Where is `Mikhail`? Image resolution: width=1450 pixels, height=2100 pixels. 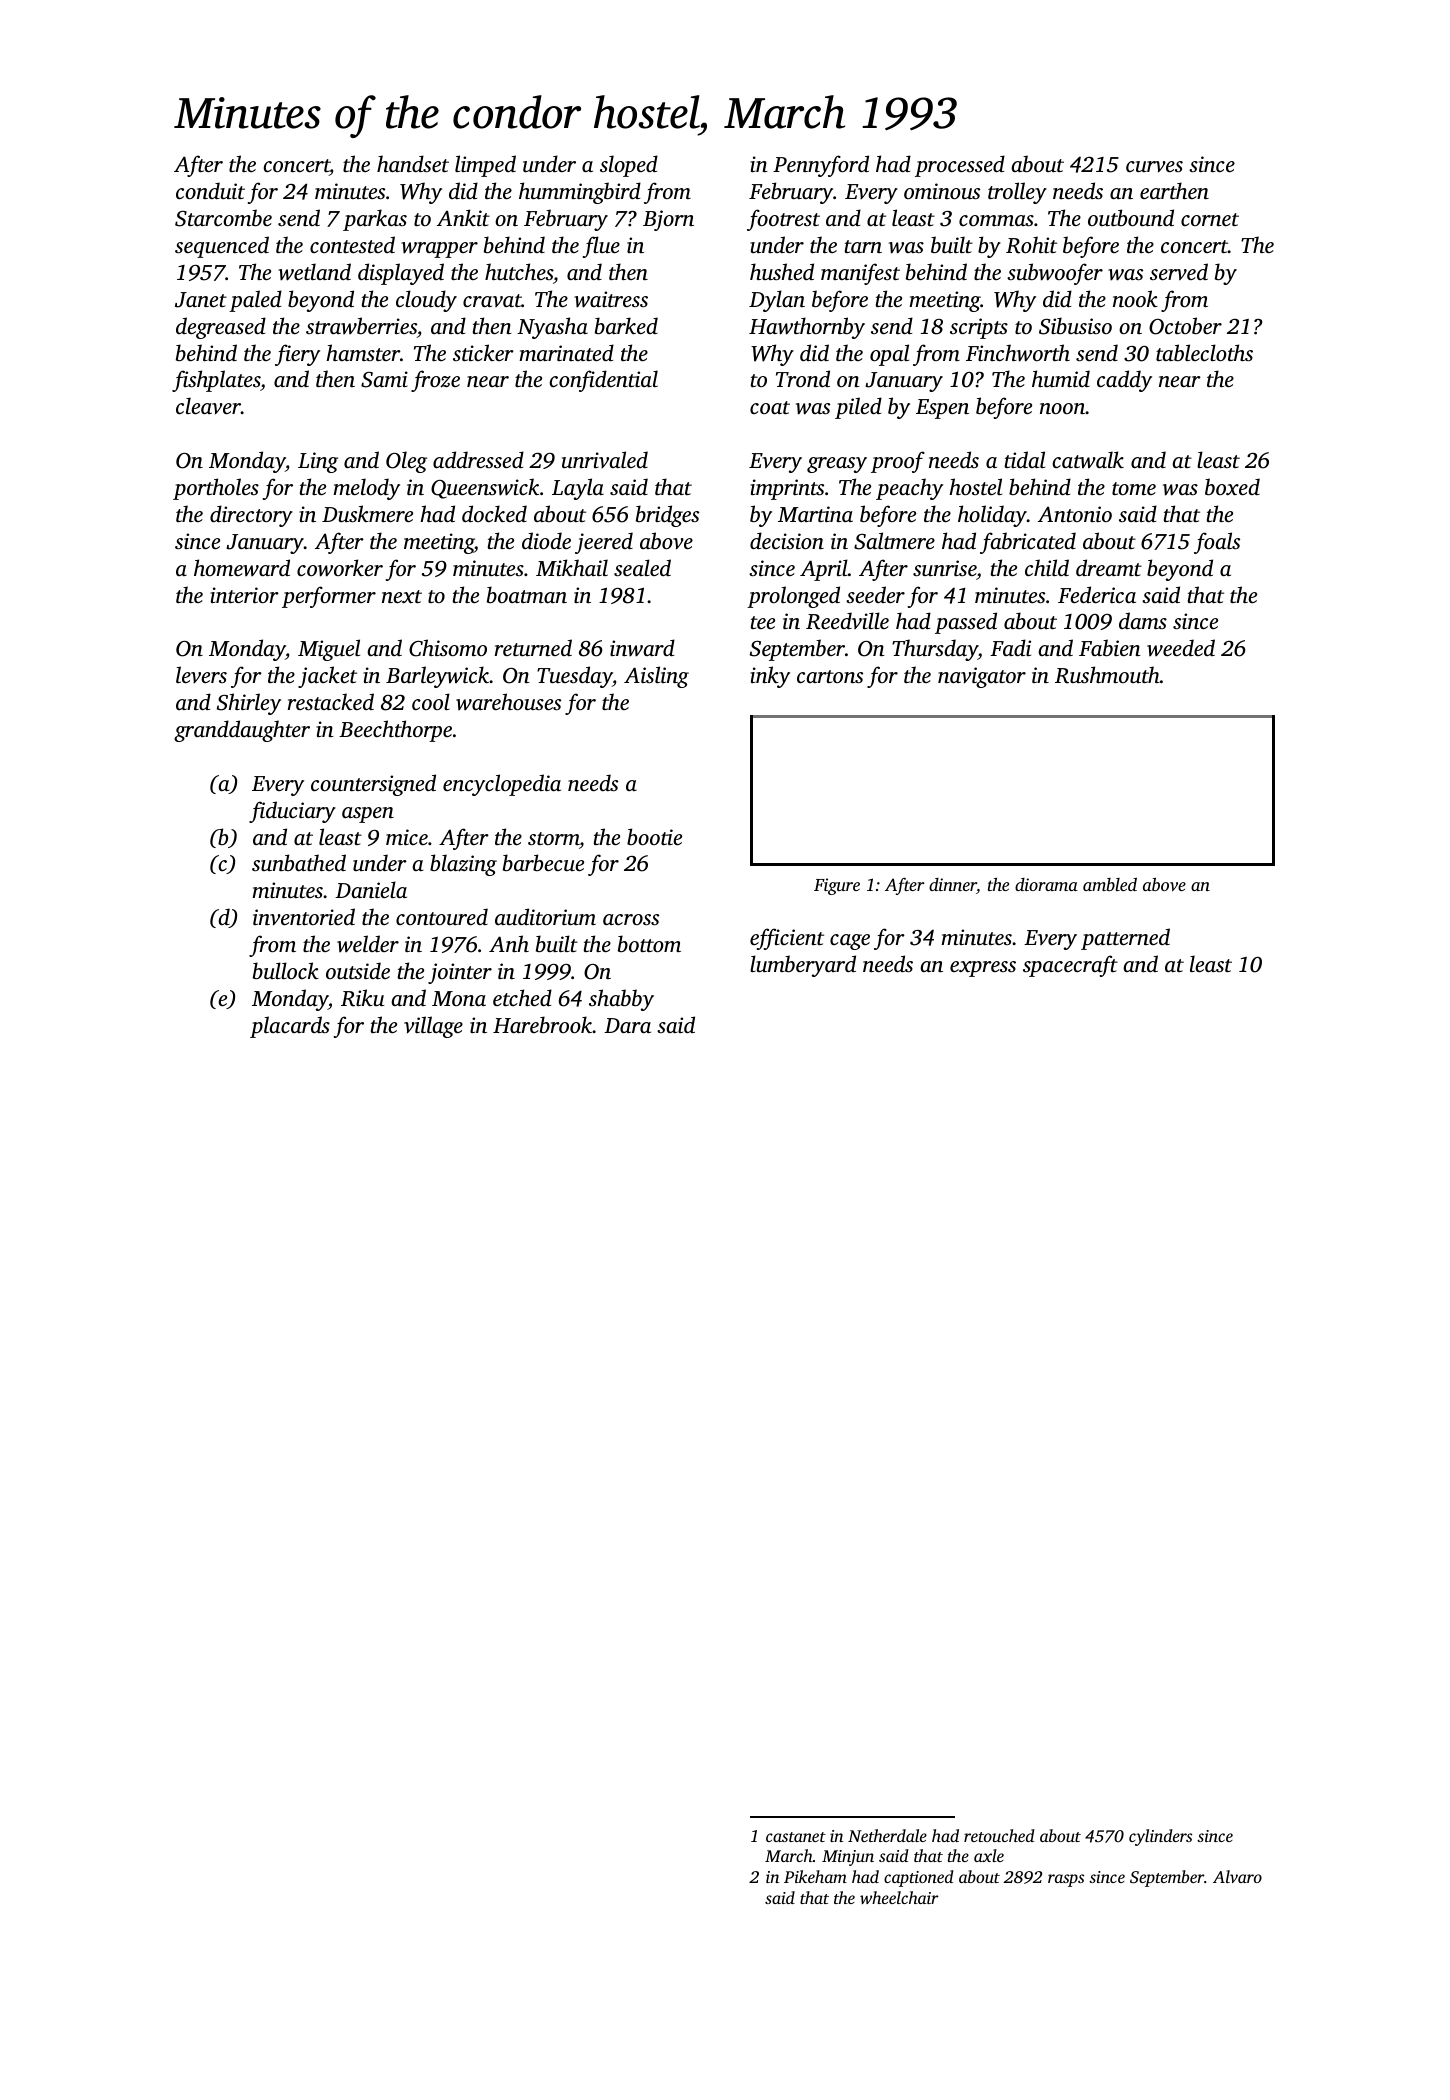 Mikhail is located at coordinates (572, 567).
